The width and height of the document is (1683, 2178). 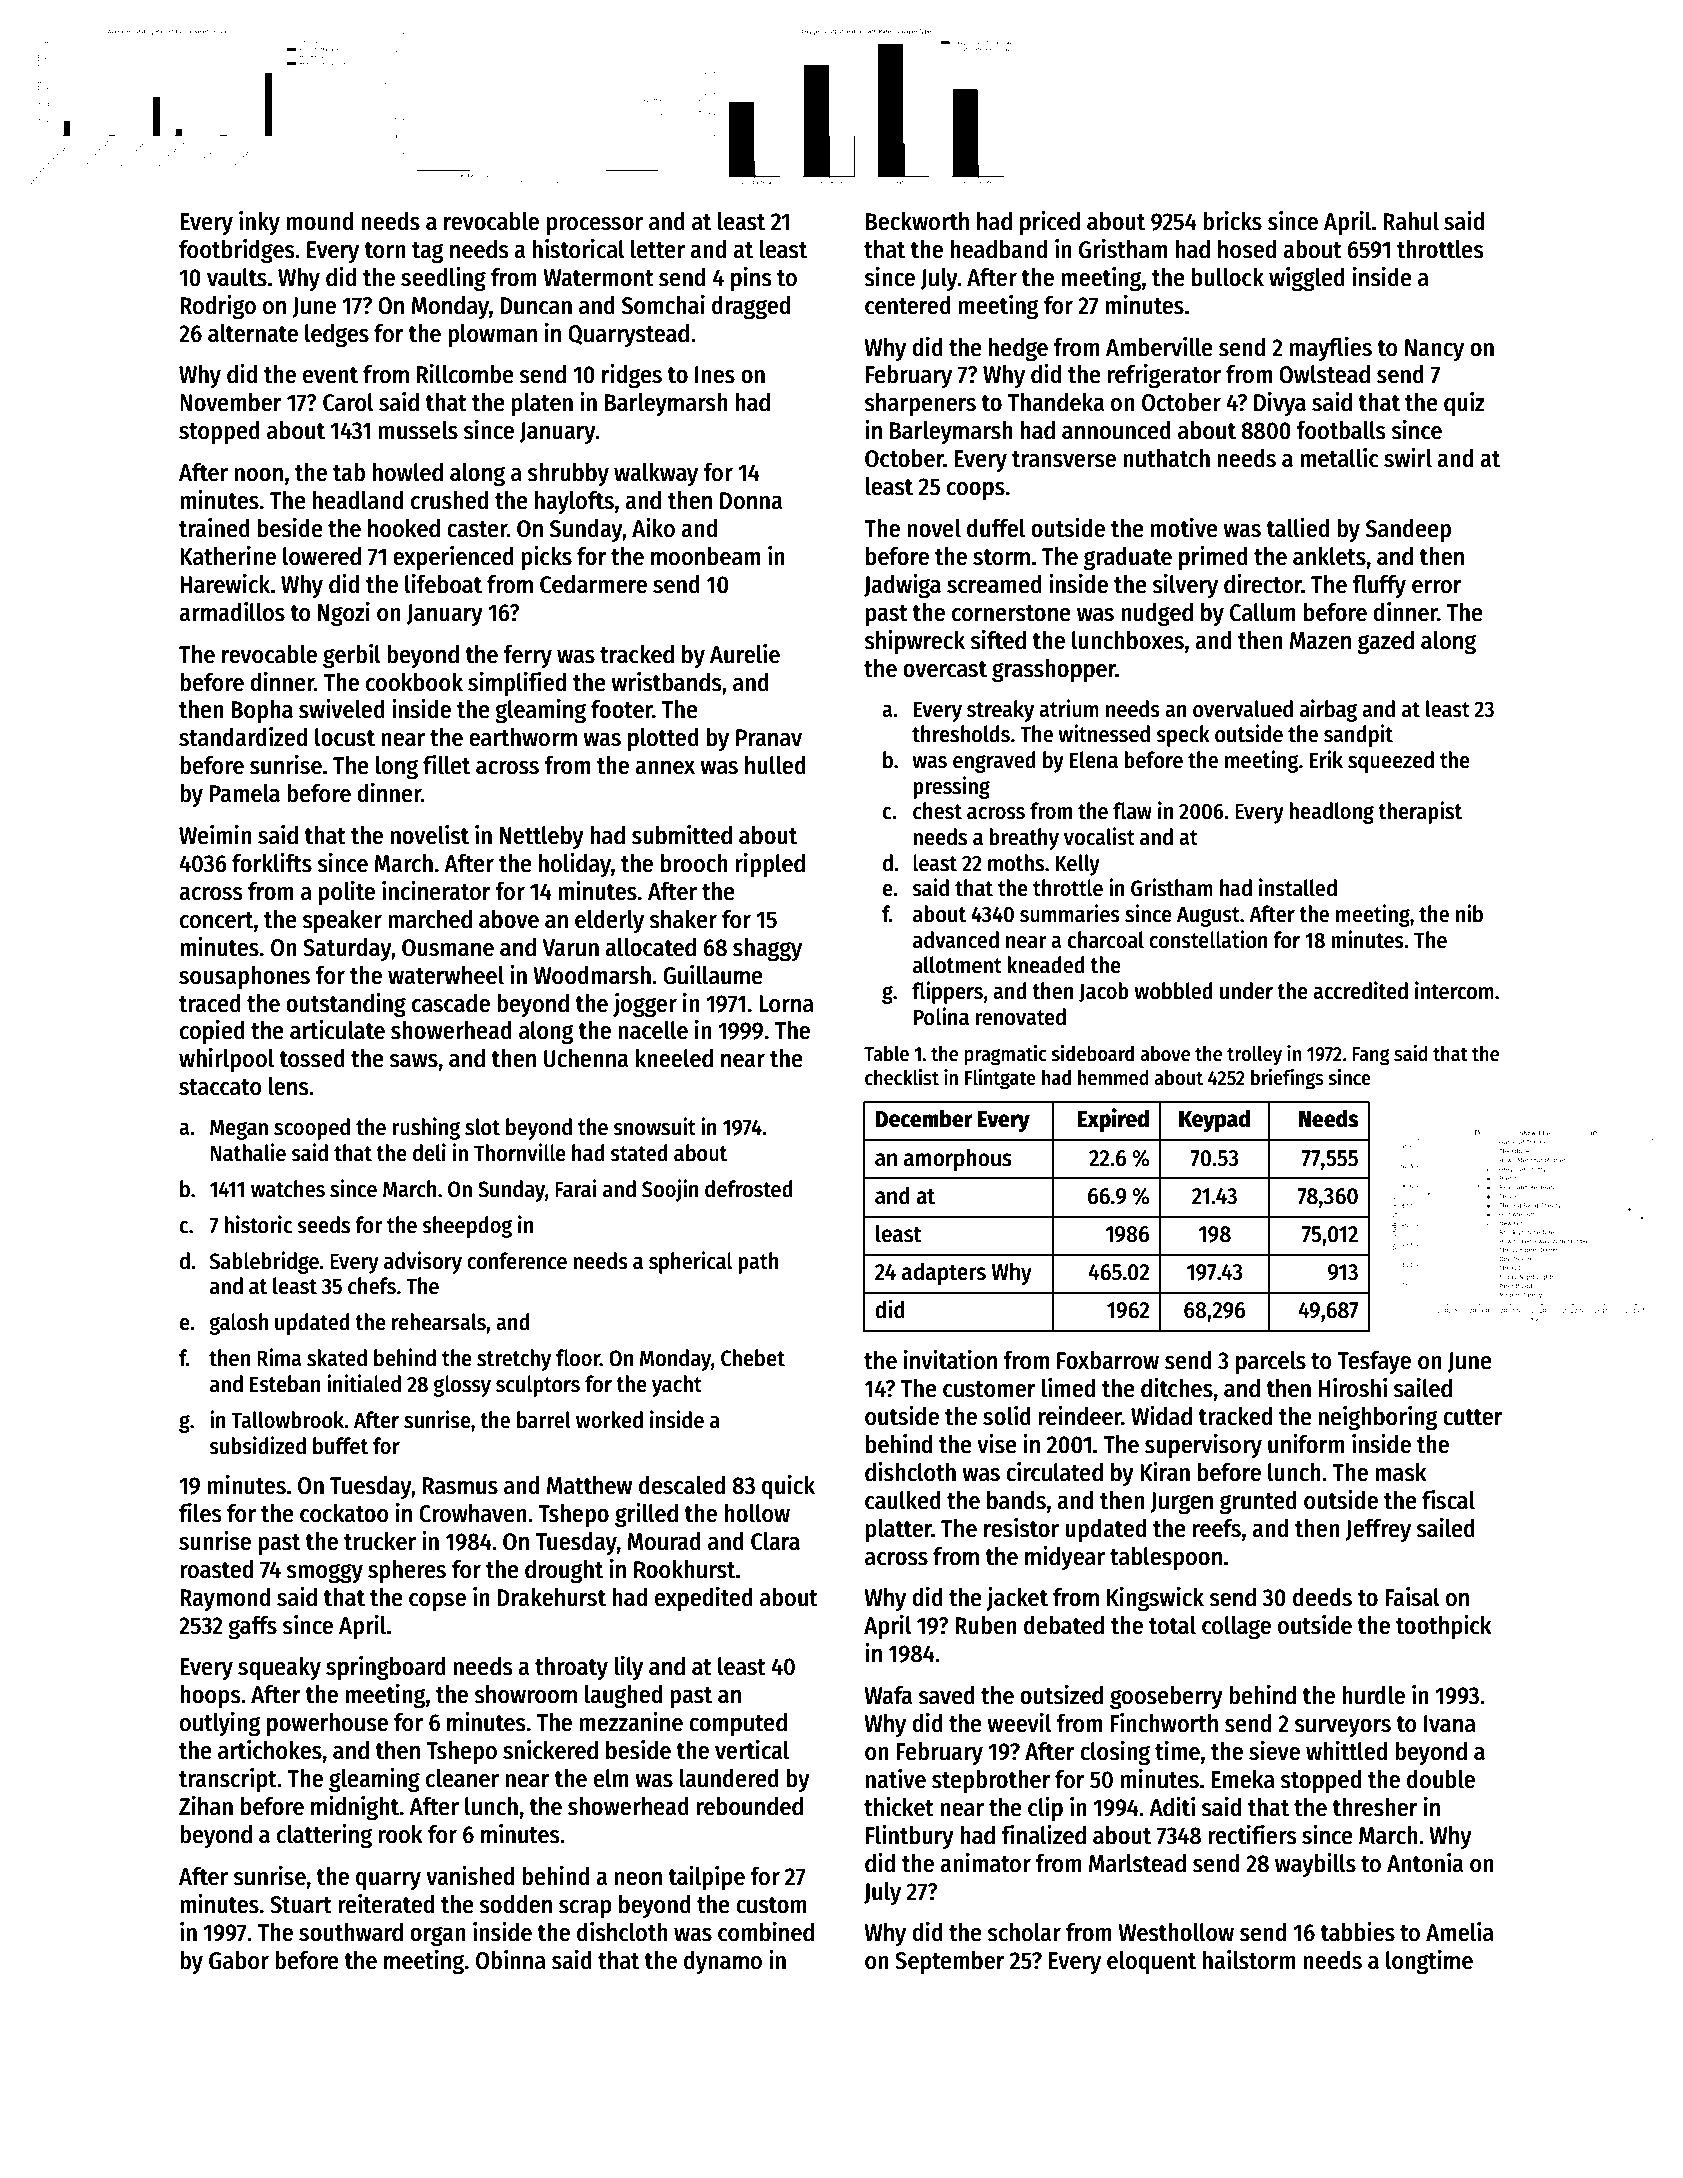 I want to click on parcels, so click(x=1271, y=1362).
